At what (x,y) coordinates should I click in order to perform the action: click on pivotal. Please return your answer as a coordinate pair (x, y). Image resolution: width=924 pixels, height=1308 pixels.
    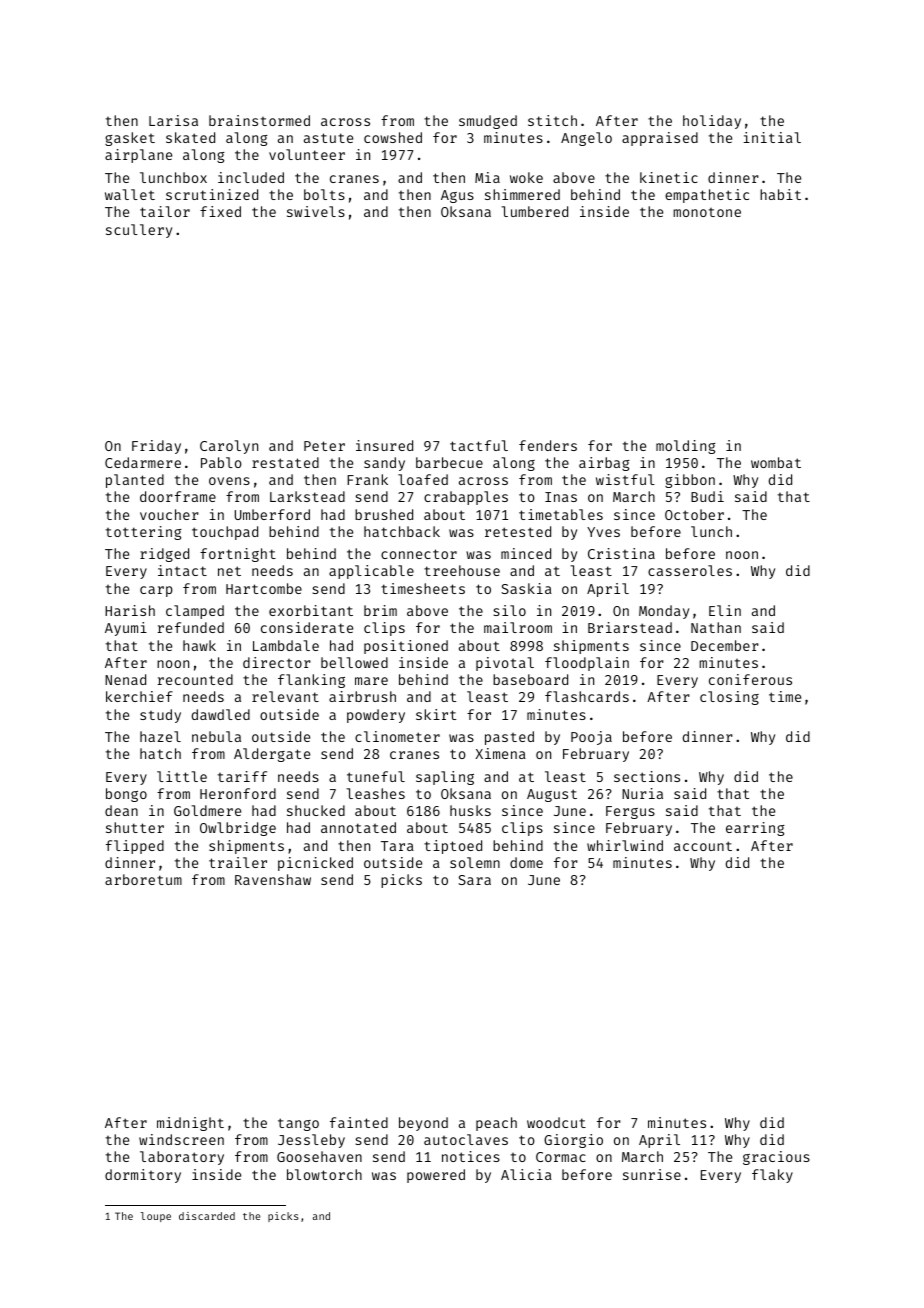
    Looking at the image, I should click on (505, 664).
